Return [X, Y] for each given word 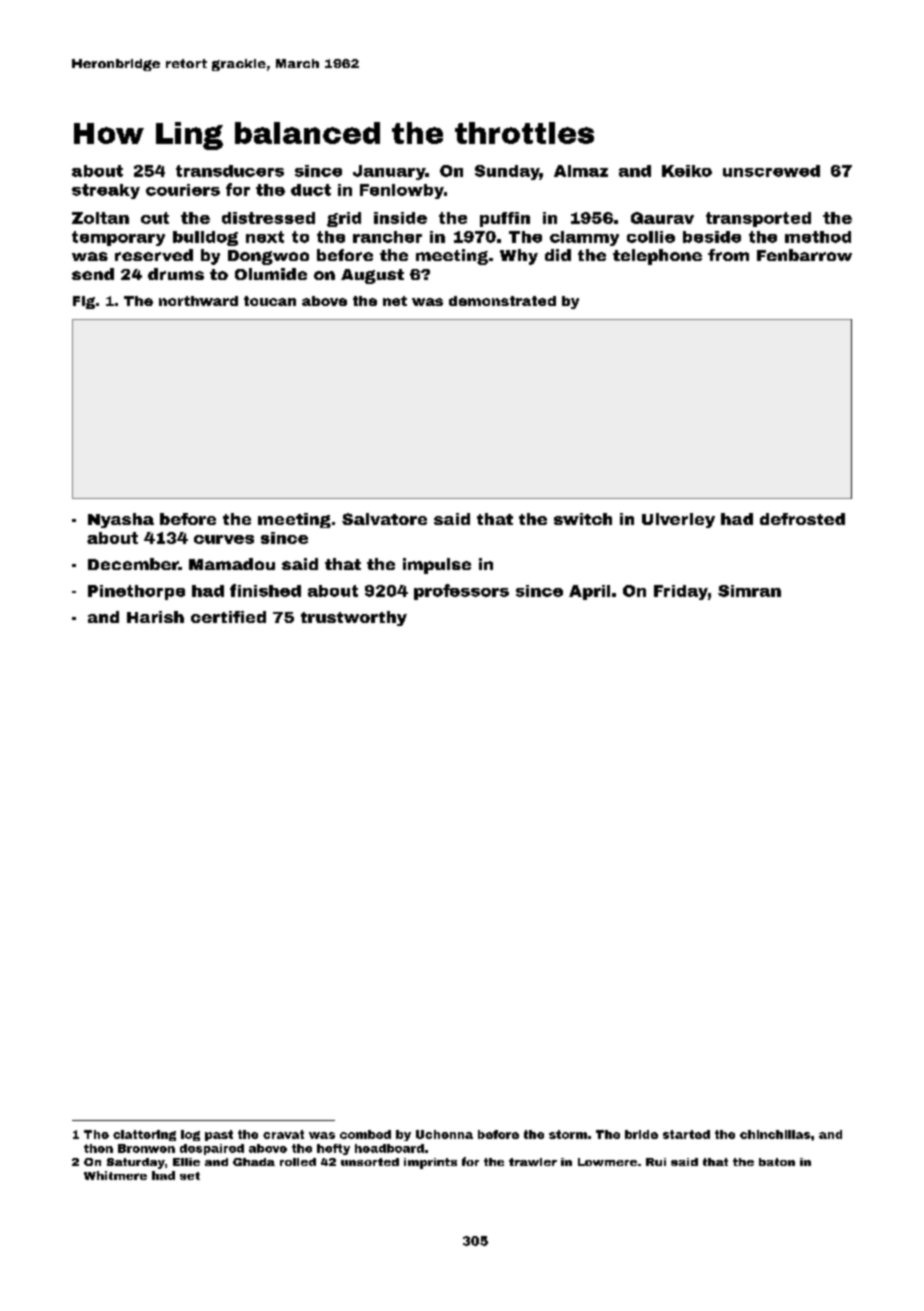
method [818, 237]
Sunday [507, 172]
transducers [230, 171]
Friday [681, 592]
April [589, 592]
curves [224, 539]
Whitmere [115, 1175]
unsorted [370, 1162]
